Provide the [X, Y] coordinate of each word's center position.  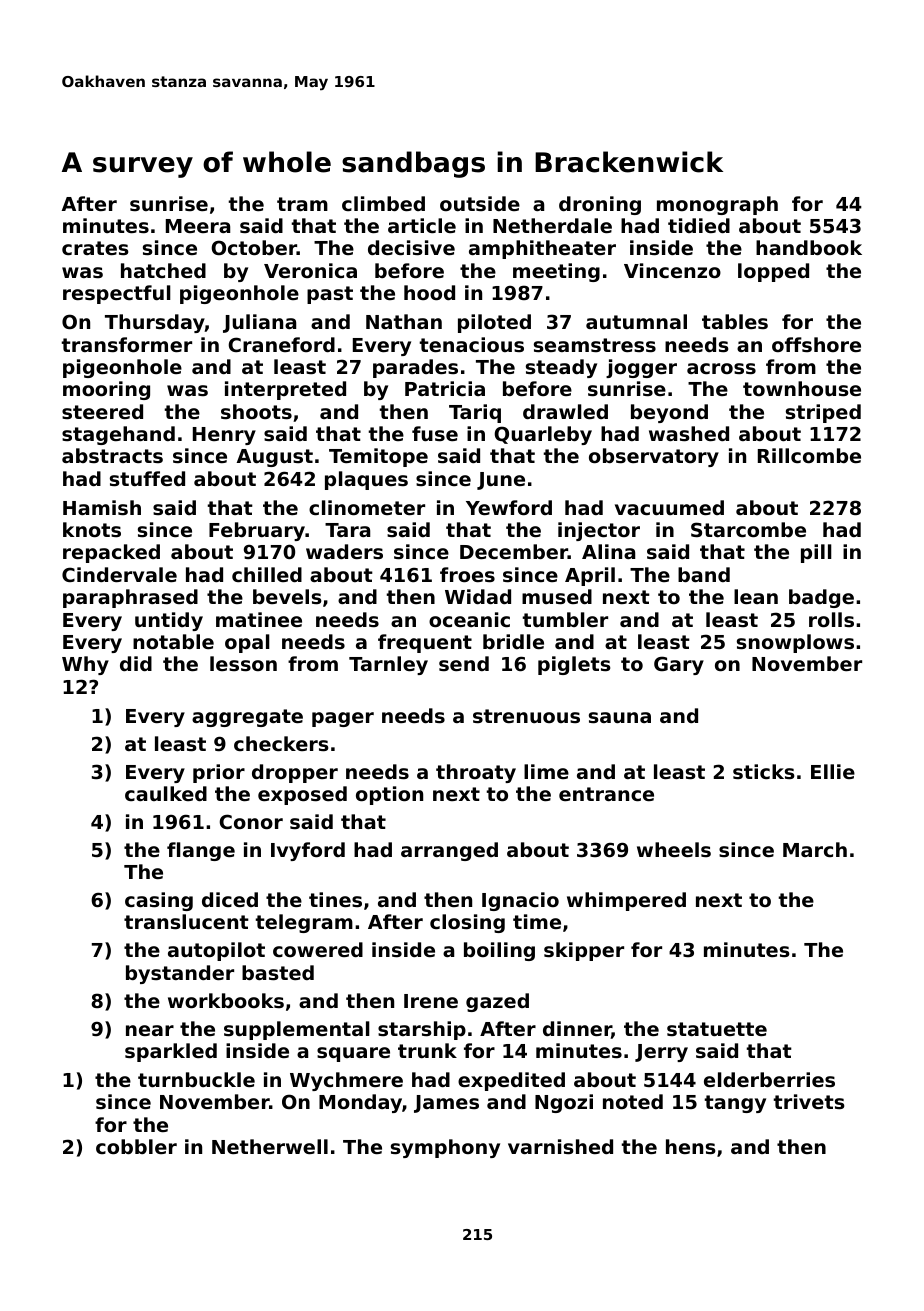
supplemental [297, 1030]
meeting [556, 272]
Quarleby [543, 435]
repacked [111, 553]
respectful [117, 294]
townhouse [802, 389]
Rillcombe [809, 455]
